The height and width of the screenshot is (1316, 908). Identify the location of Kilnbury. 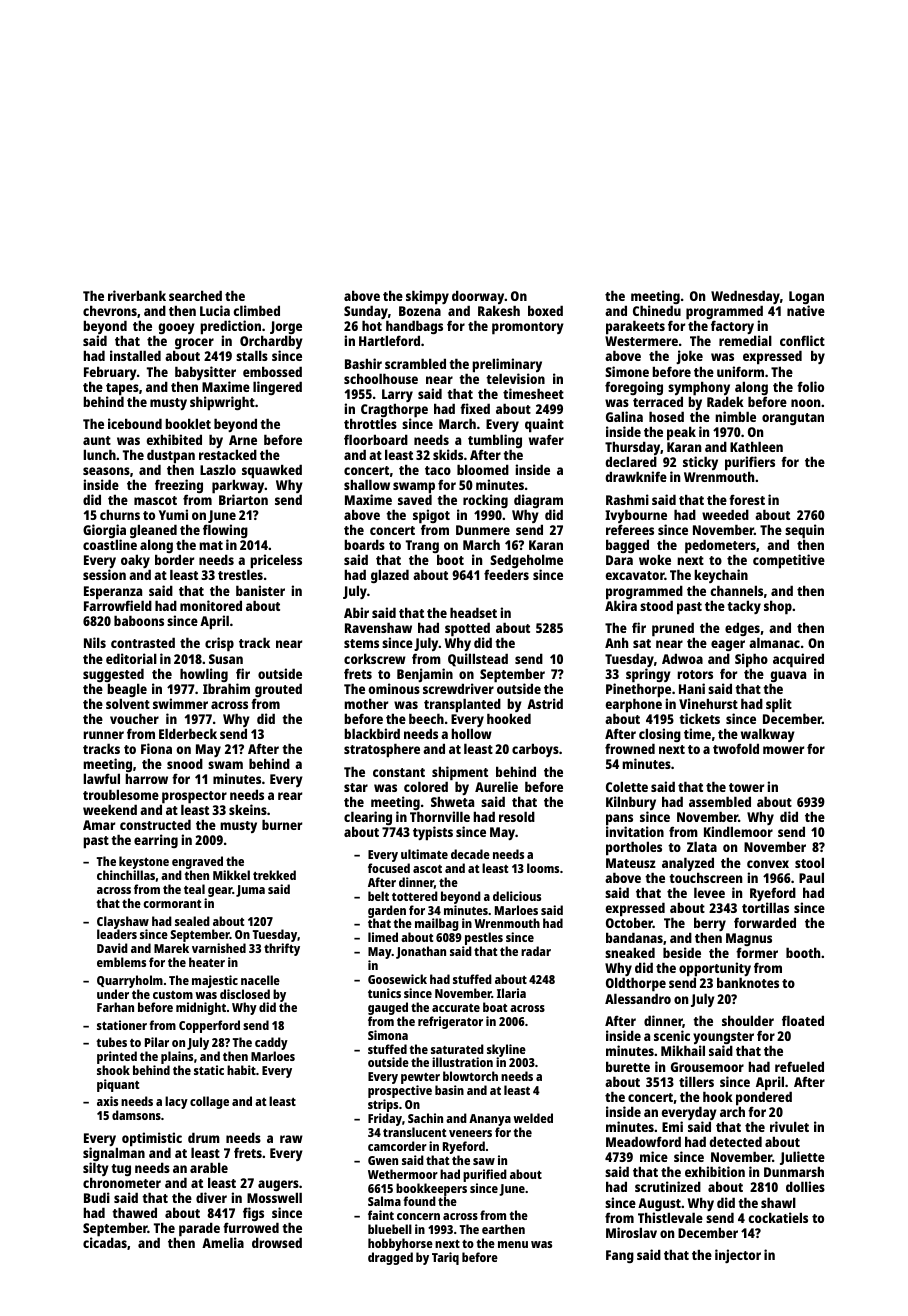
(631, 804).
